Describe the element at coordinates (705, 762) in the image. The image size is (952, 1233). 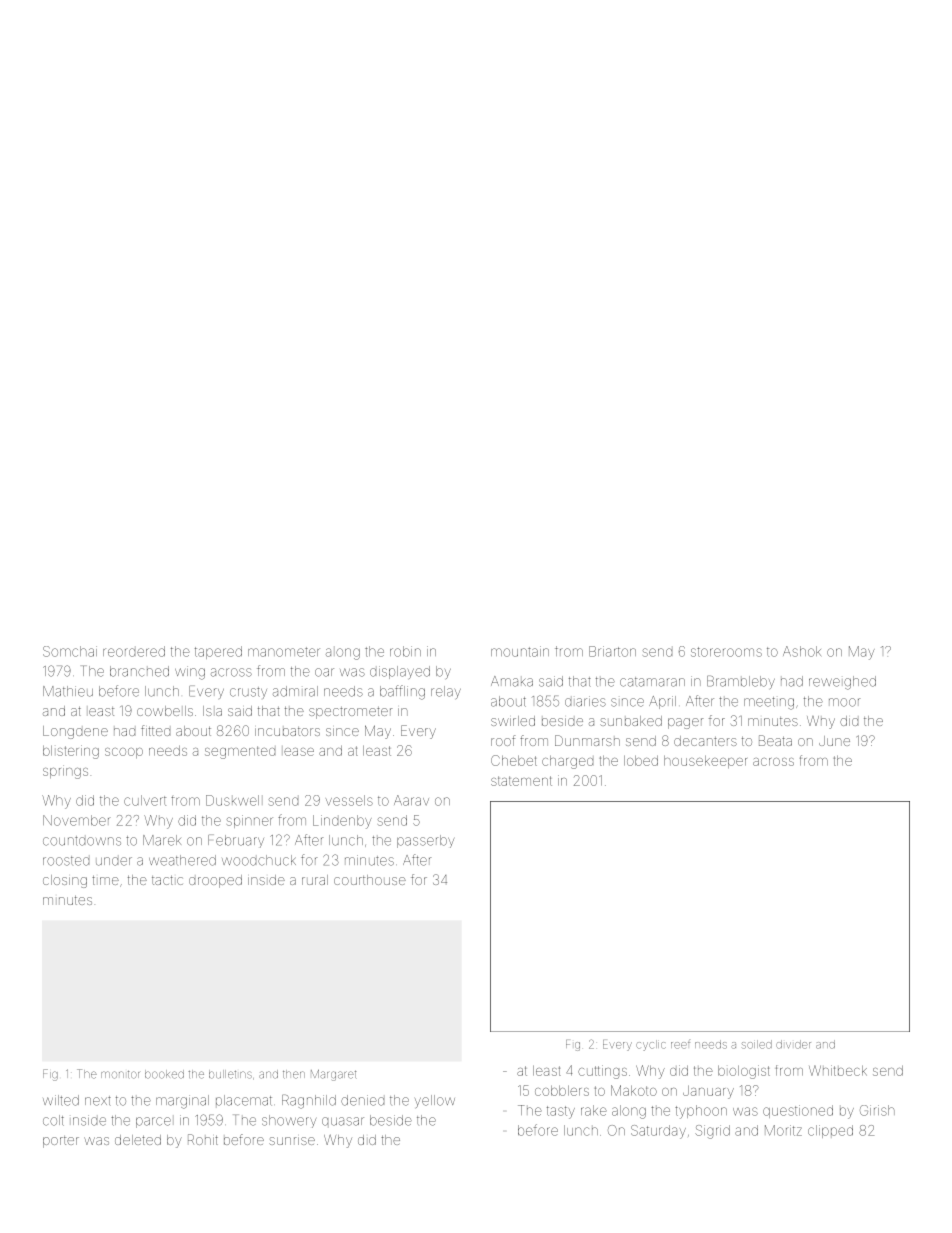
I see `housekeeper` at that location.
